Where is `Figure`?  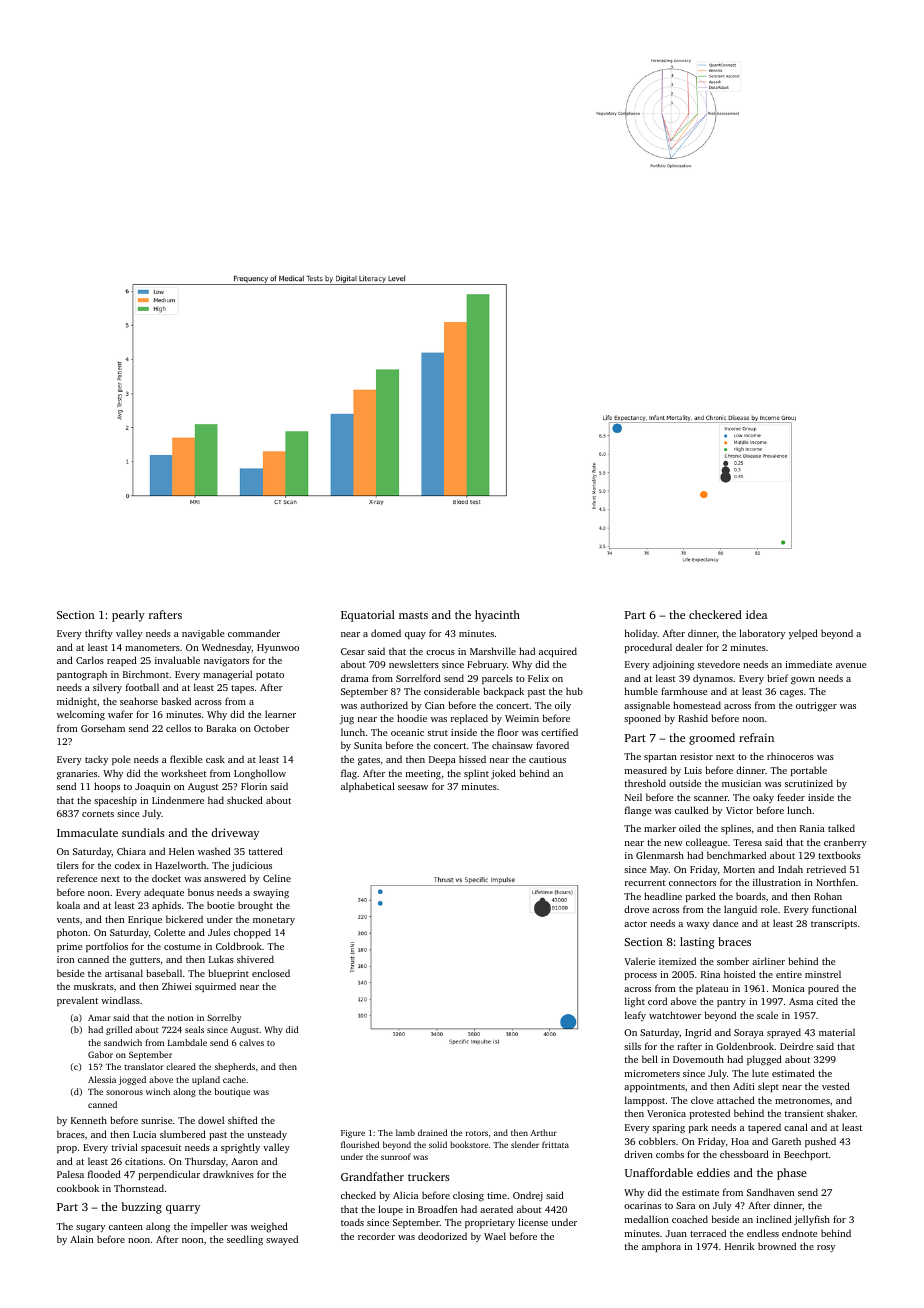
Figure is located at coordinates (353, 1134).
